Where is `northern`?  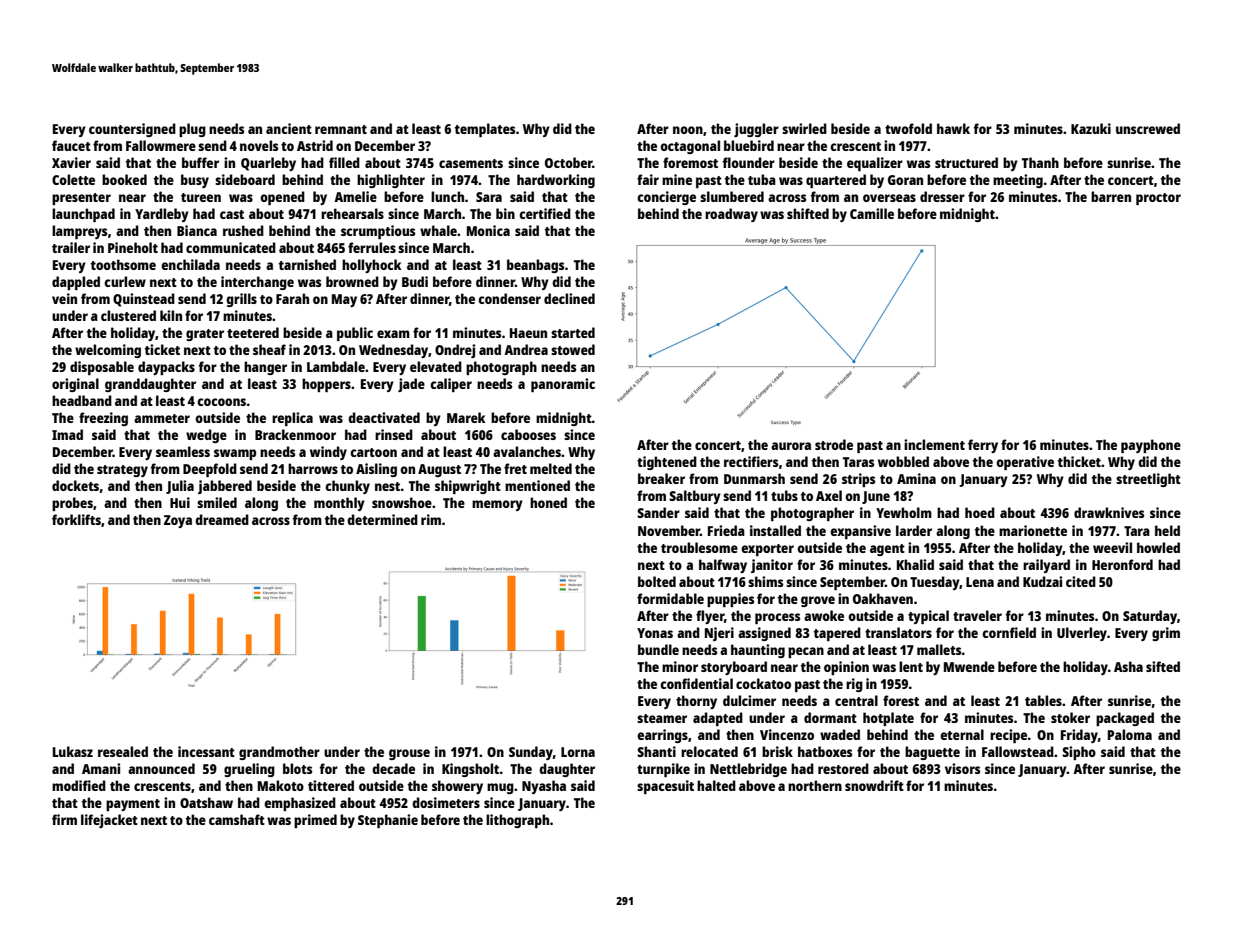
northern is located at coordinates (815, 785).
